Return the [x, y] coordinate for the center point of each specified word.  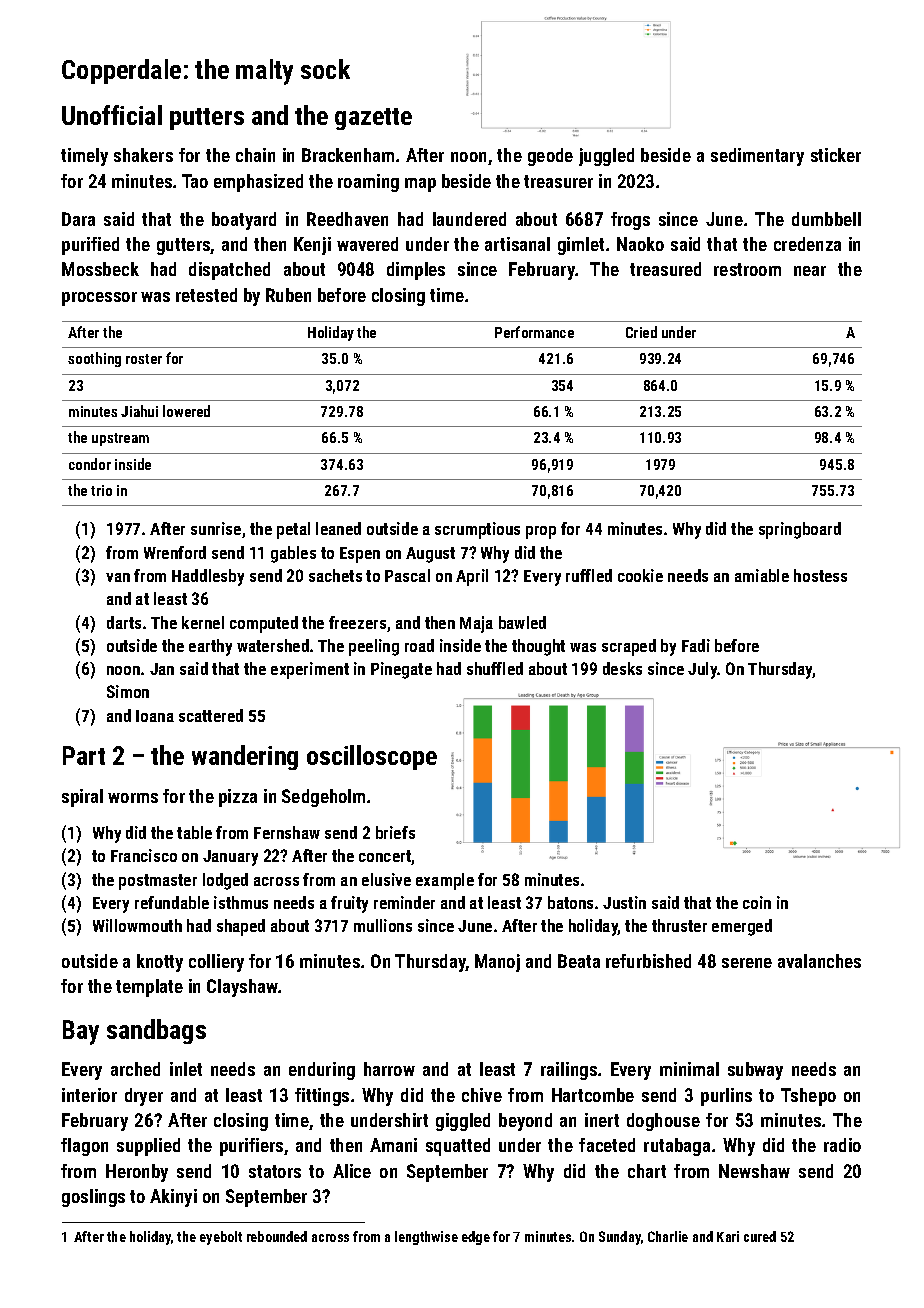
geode [550, 157]
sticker [836, 155]
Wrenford [175, 552]
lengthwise [426, 1238]
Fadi [696, 645]
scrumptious [477, 530]
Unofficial [112, 115]
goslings [93, 1198]
